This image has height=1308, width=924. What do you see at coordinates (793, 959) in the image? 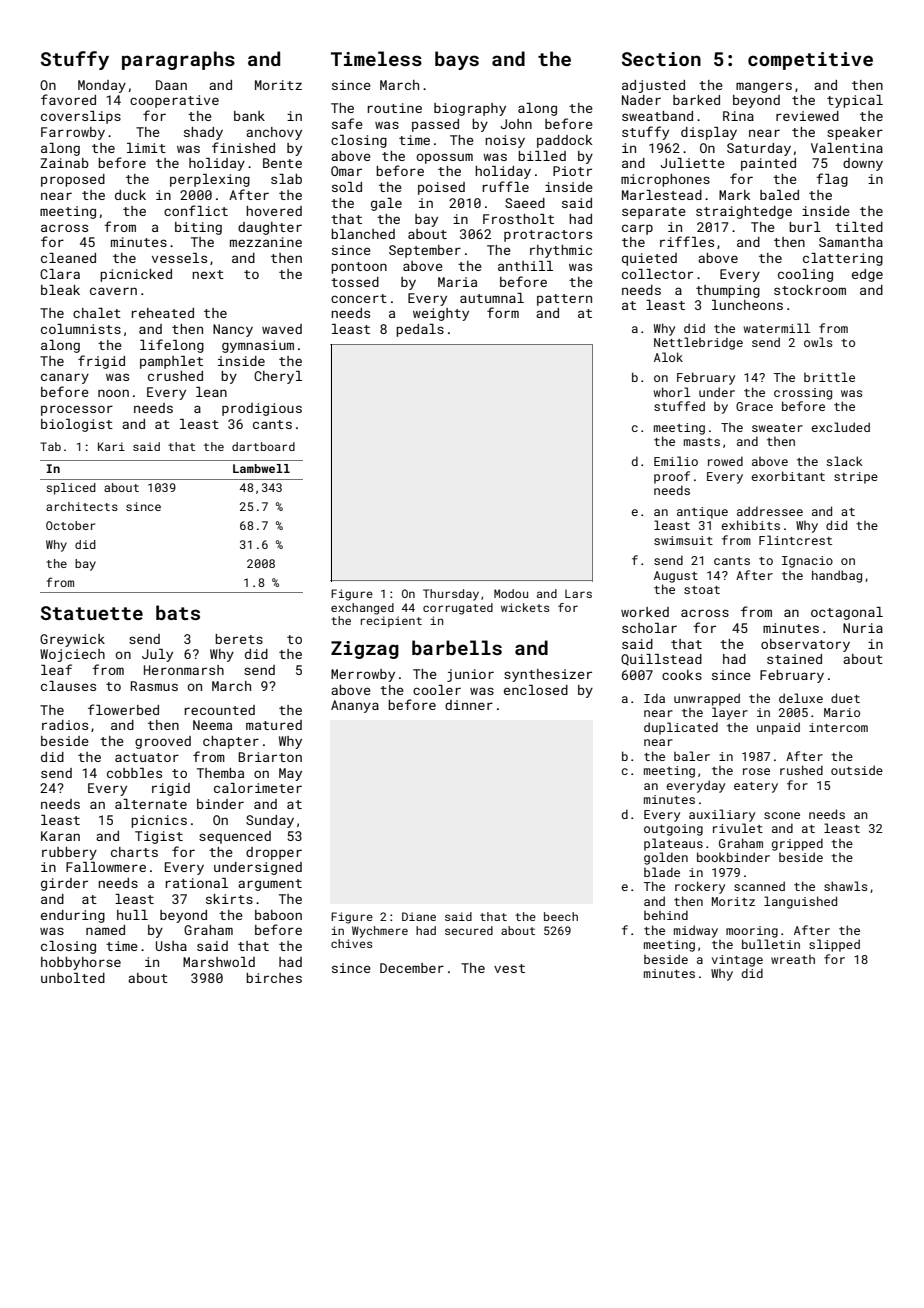
I see `wreath` at bounding box center [793, 959].
